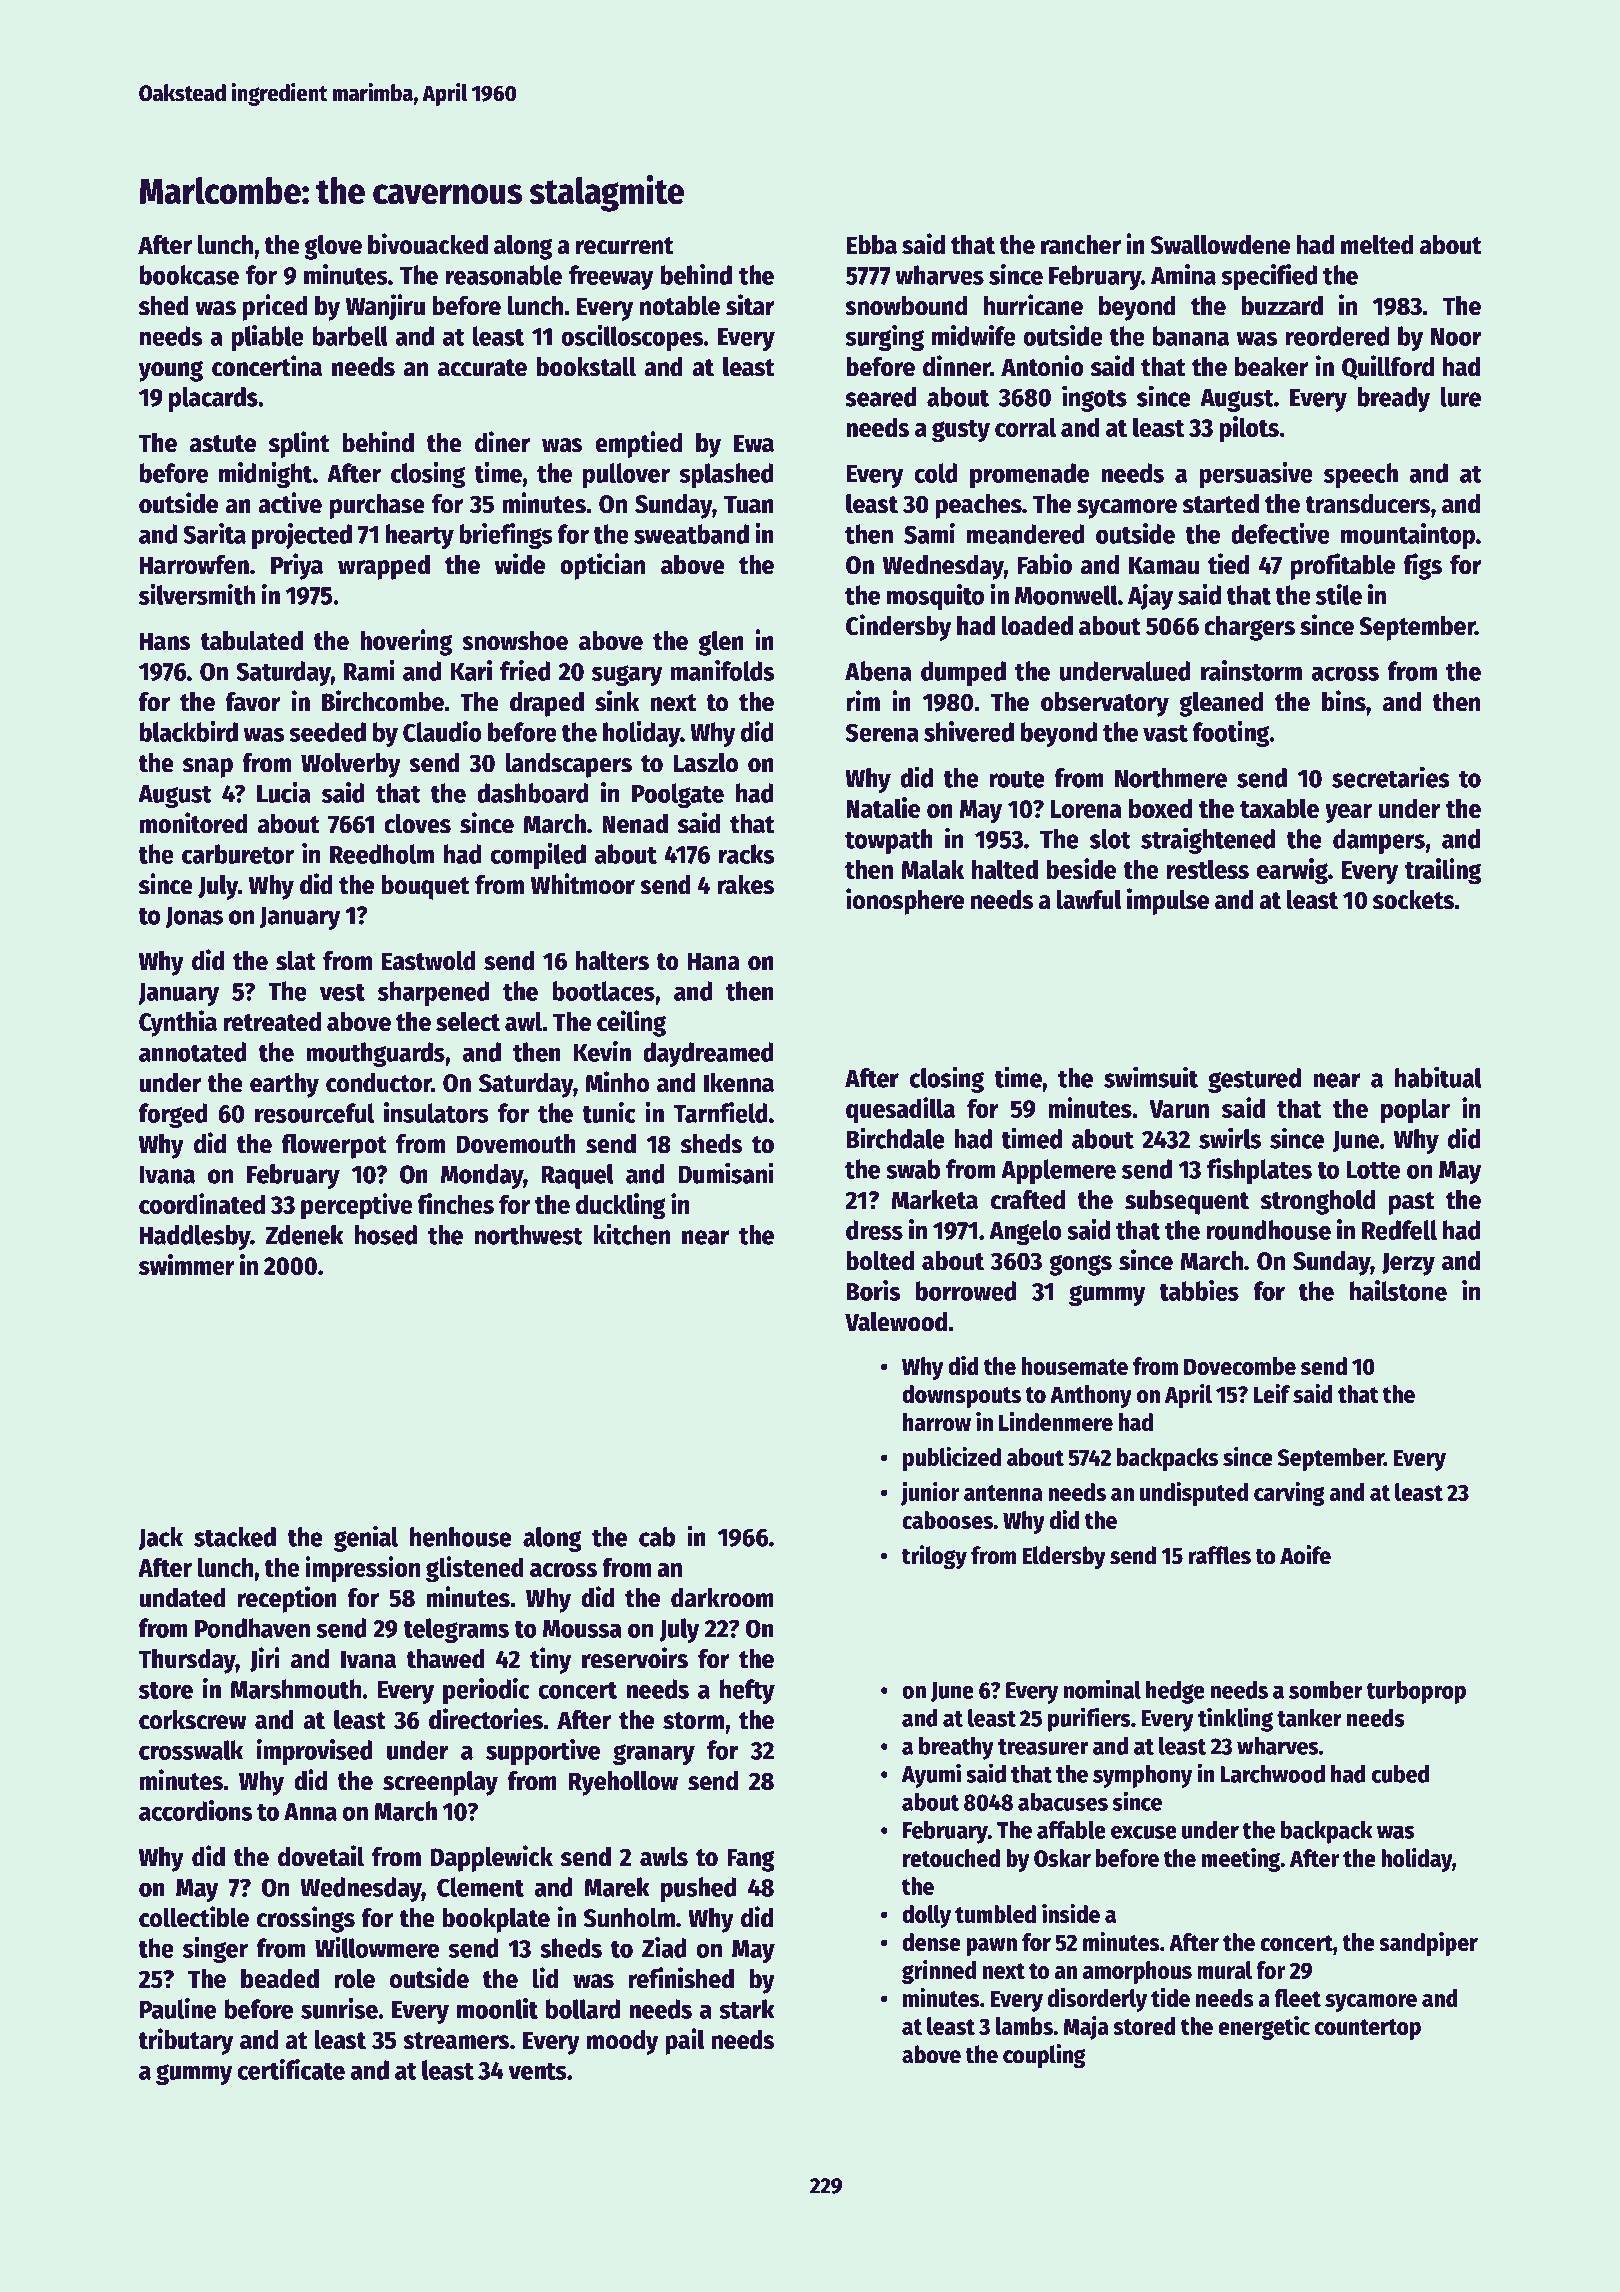 Image resolution: width=1620 pixels, height=2292 pixels. Describe the element at coordinates (1377, 245) in the image. I see `melted` at that location.
